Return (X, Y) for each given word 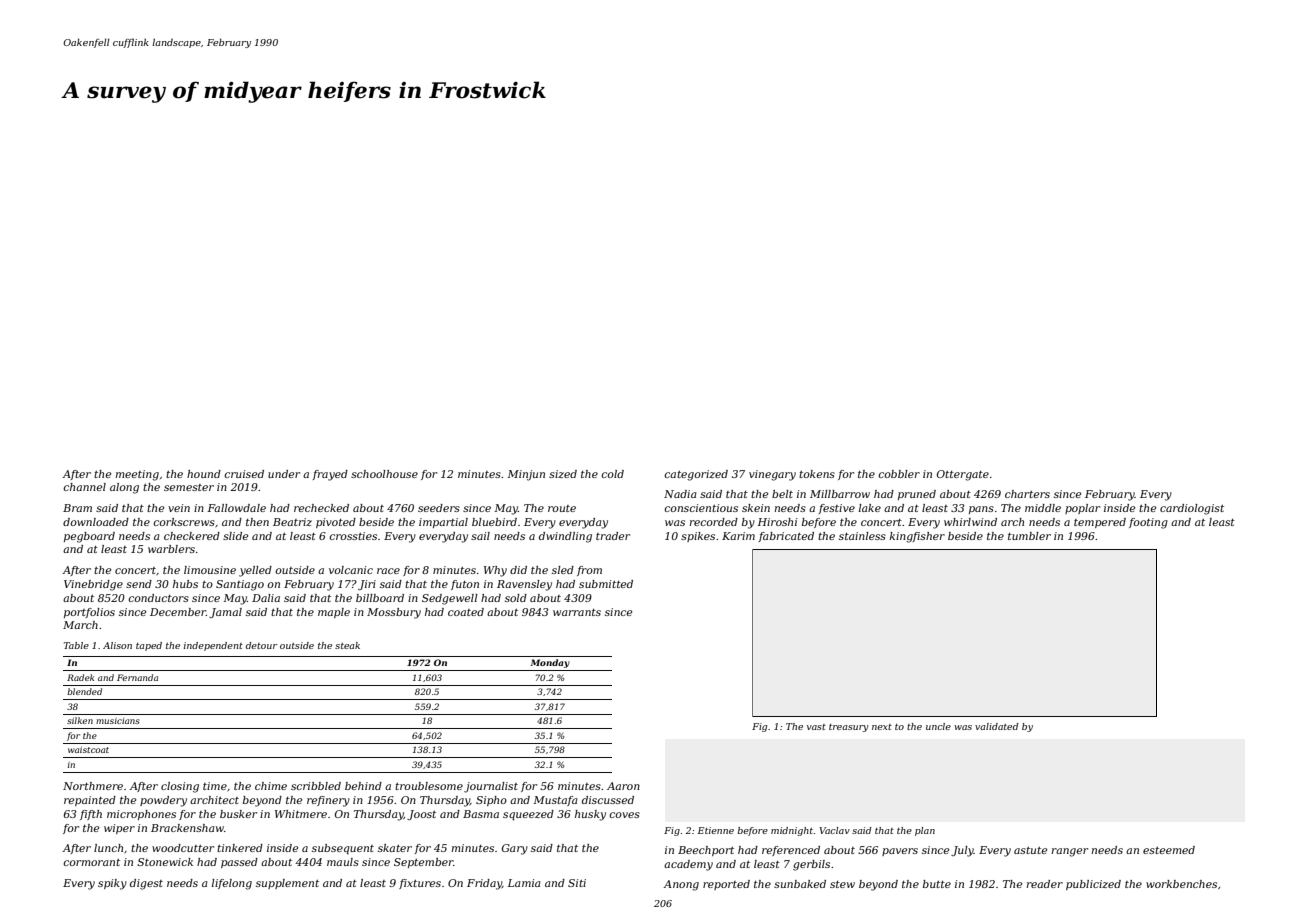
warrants (577, 612)
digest (146, 884)
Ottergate (963, 475)
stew (842, 884)
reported (726, 885)
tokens (817, 474)
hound (204, 474)
